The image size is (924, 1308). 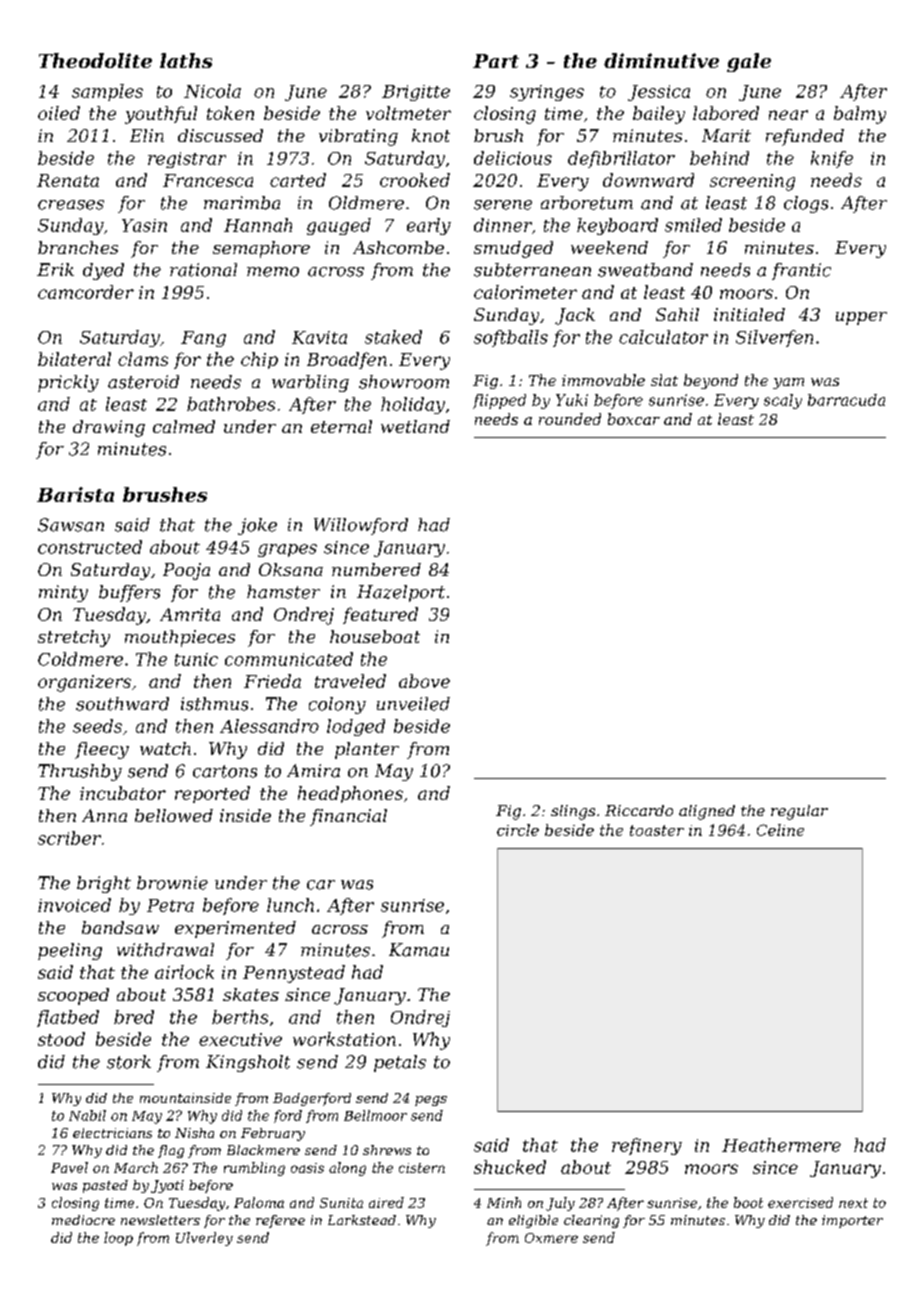 What do you see at coordinates (103, 271) in the screenshot?
I see `dyed` at bounding box center [103, 271].
